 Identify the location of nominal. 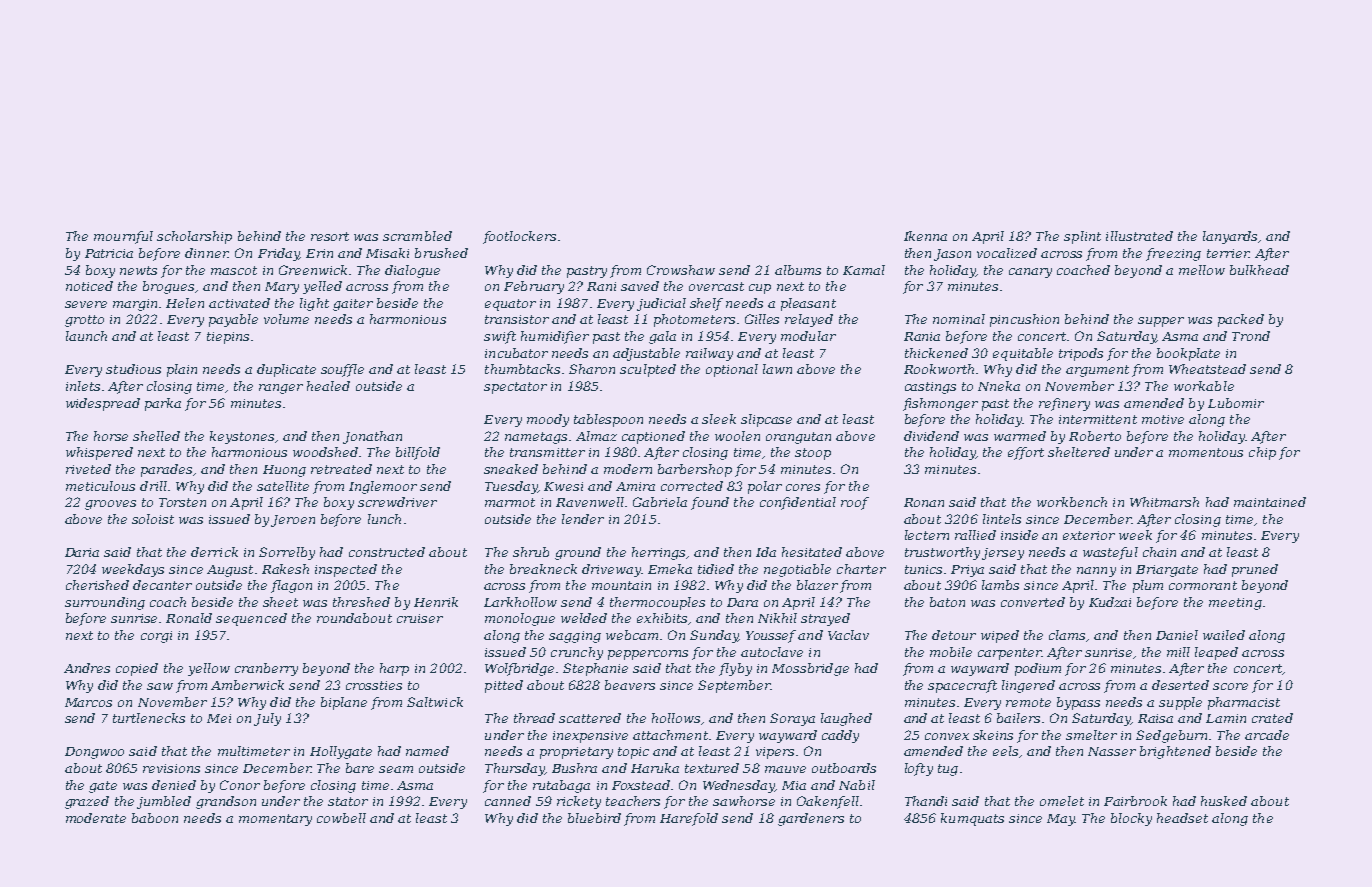
(959, 319).
